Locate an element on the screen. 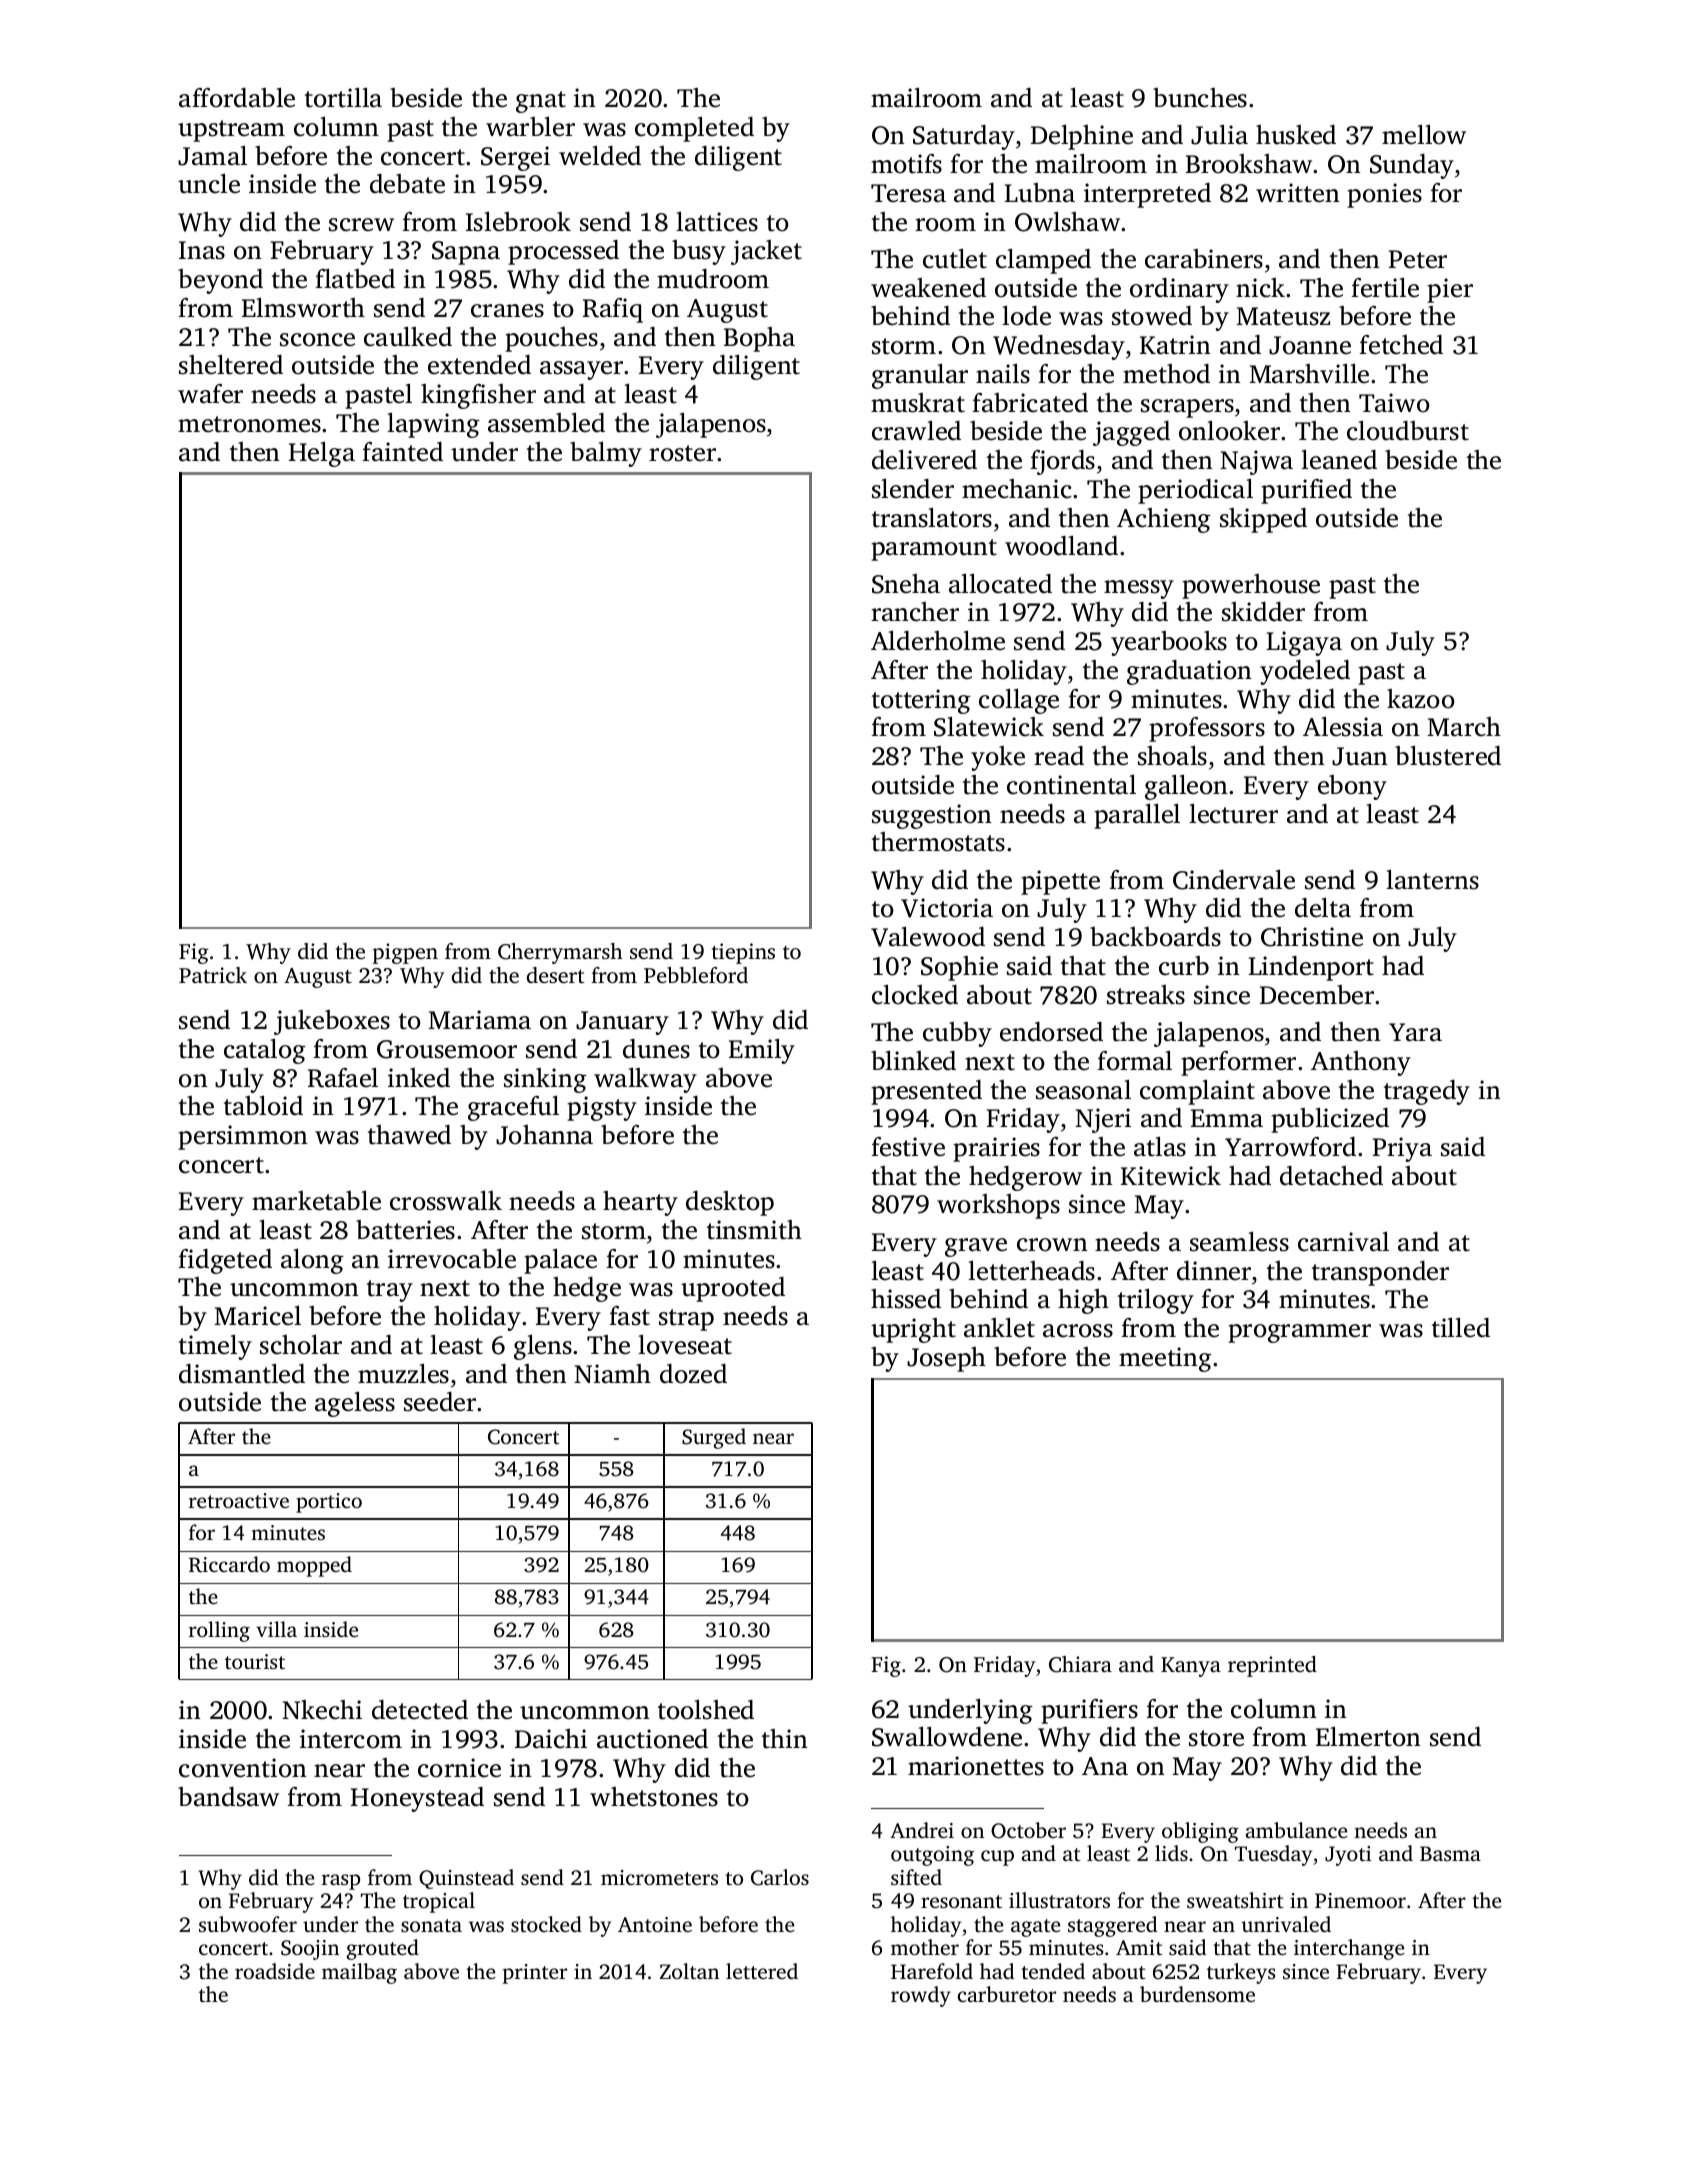  jacket is located at coordinates (766, 252).
